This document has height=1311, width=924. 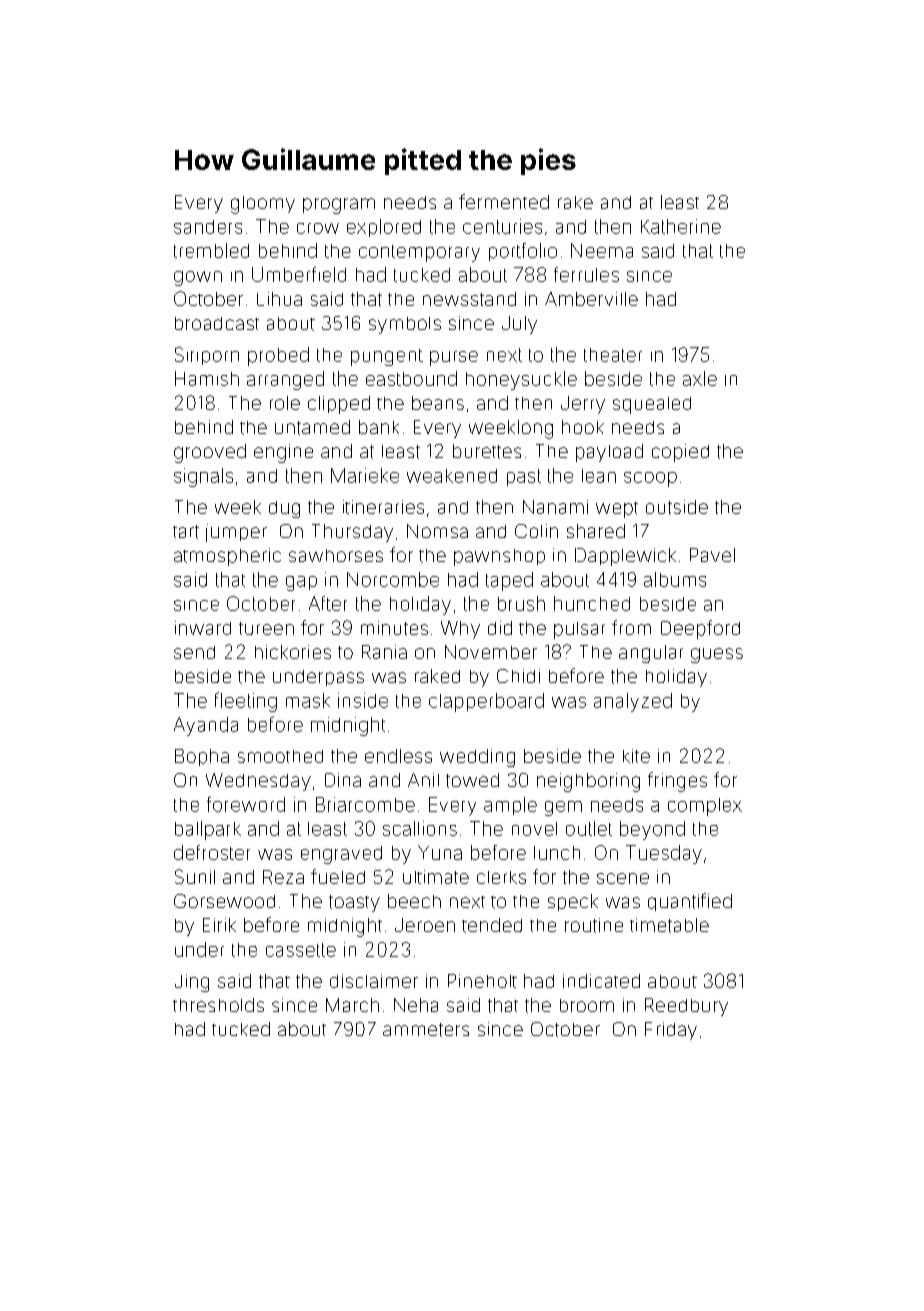 What do you see at coordinates (477, 758) in the document?
I see `wedding` at bounding box center [477, 758].
